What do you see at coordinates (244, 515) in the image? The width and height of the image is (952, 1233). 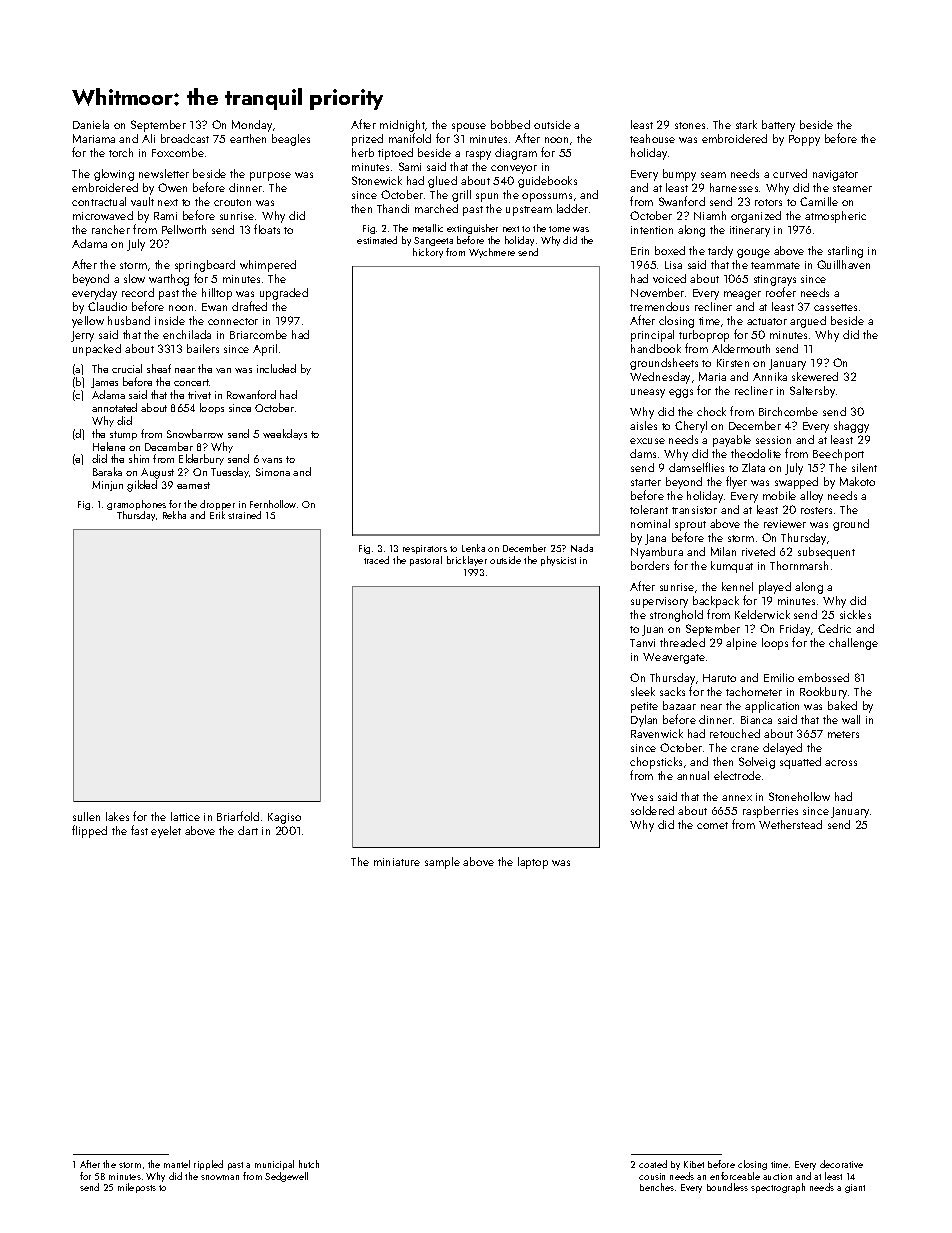 I see `strained` at bounding box center [244, 515].
